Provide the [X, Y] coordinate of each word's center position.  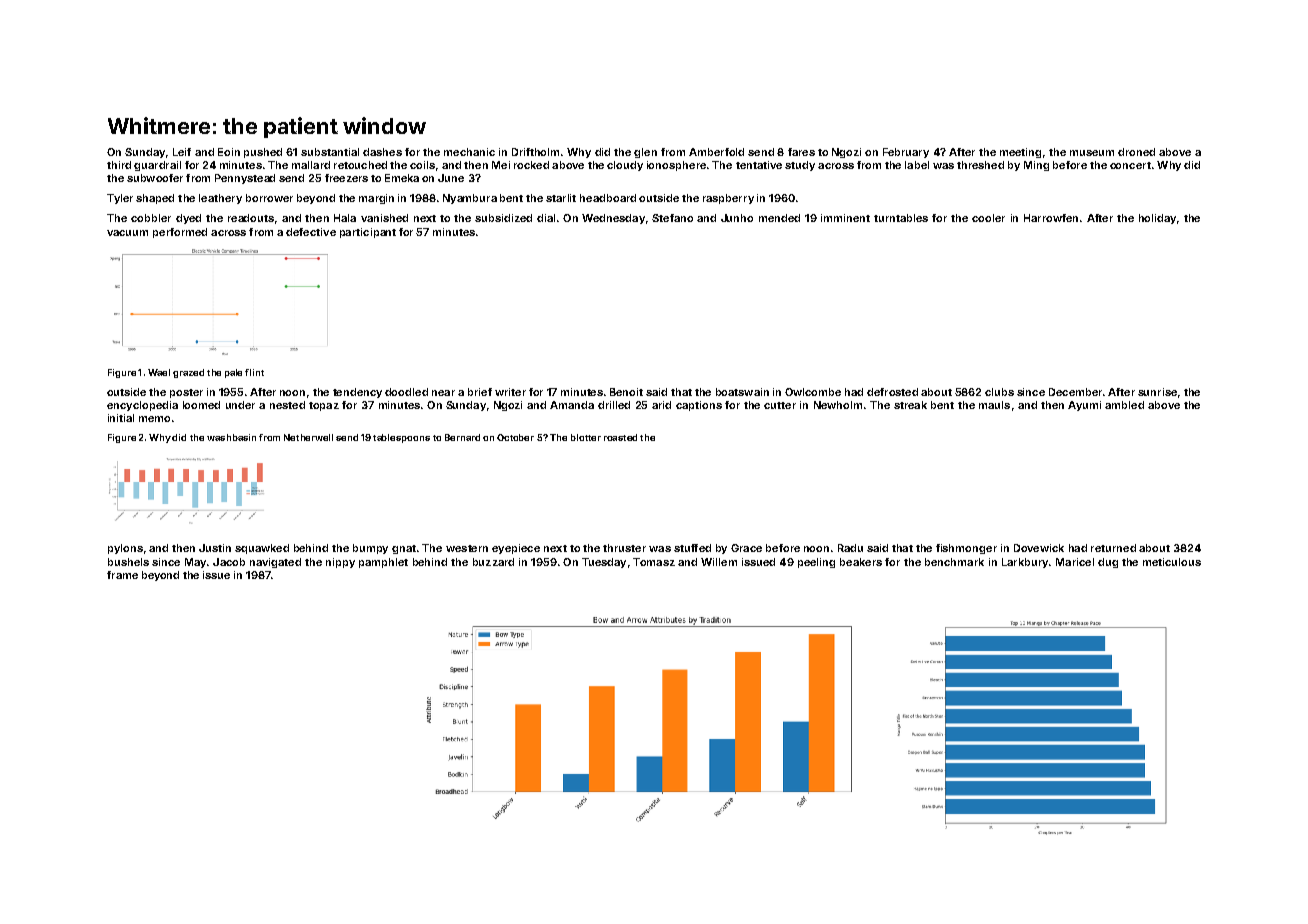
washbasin [231, 437]
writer [510, 392]
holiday [1157, 219]
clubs [999, 392]
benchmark [954, 562]
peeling [816, 563]
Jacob [229, 562]
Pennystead [245, 179]
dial [546, 218]
